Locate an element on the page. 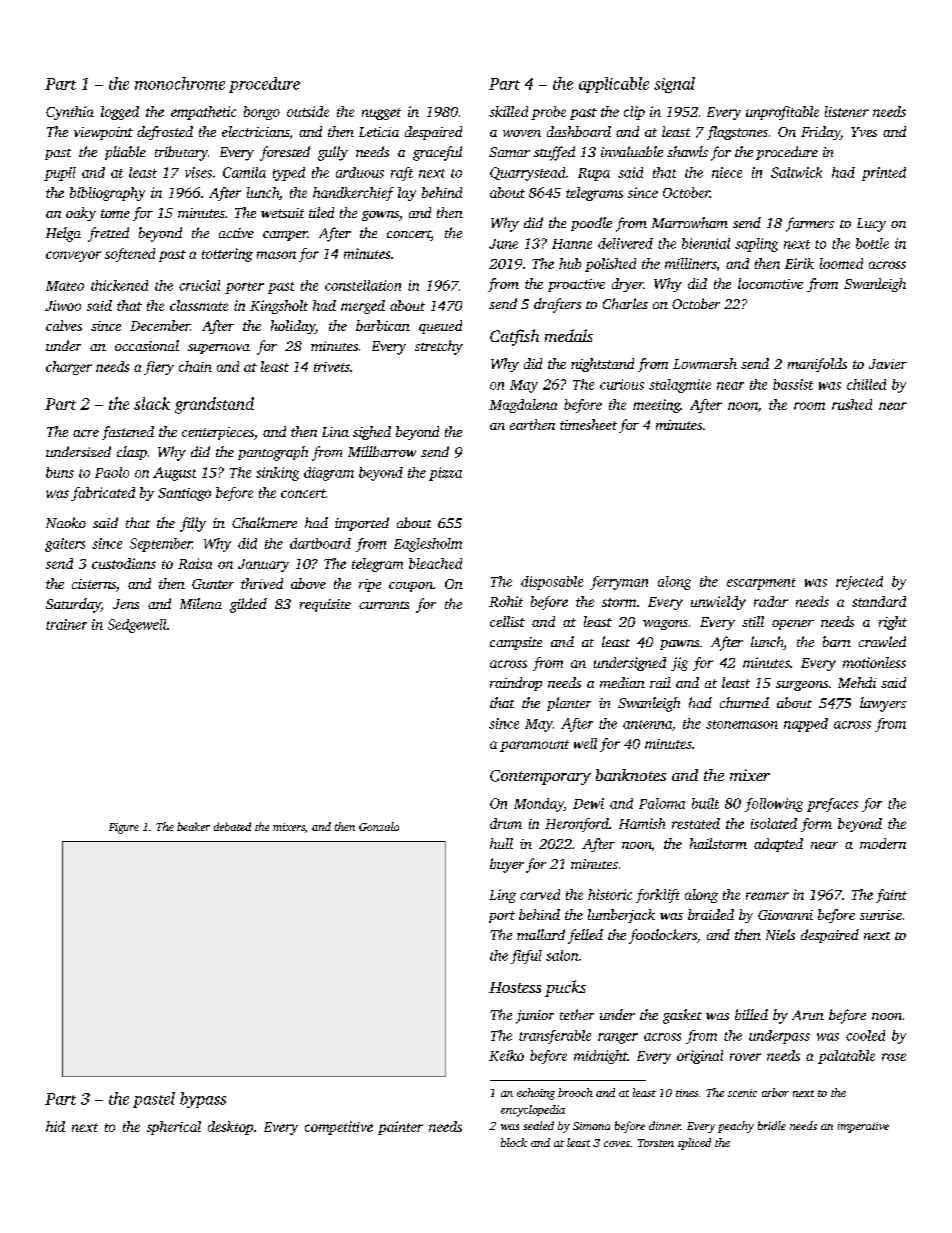 The image size is (952, 1233). listener is located at coordinates (847, 111).
